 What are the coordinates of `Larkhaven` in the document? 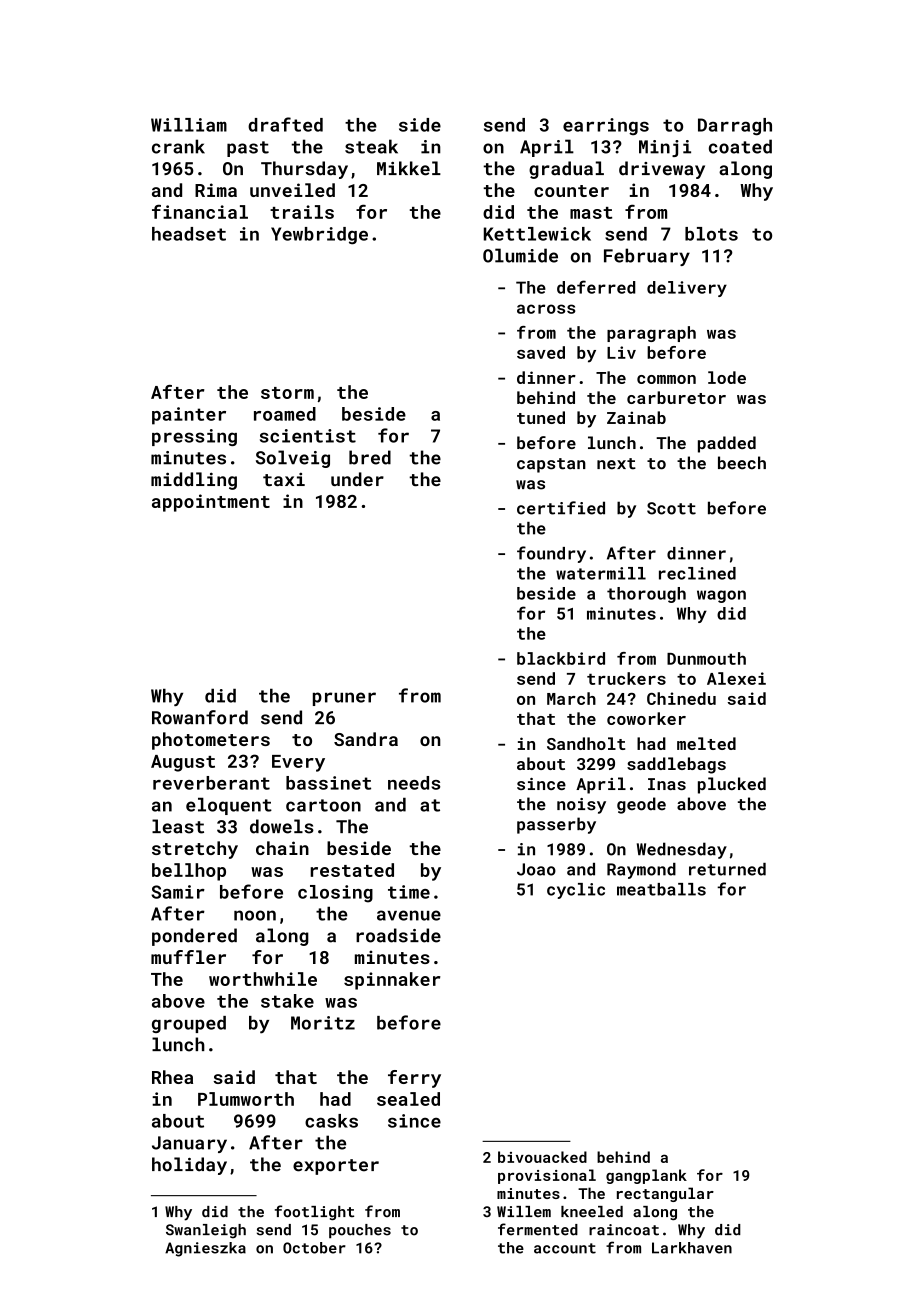 It's located at (692, 1248).
